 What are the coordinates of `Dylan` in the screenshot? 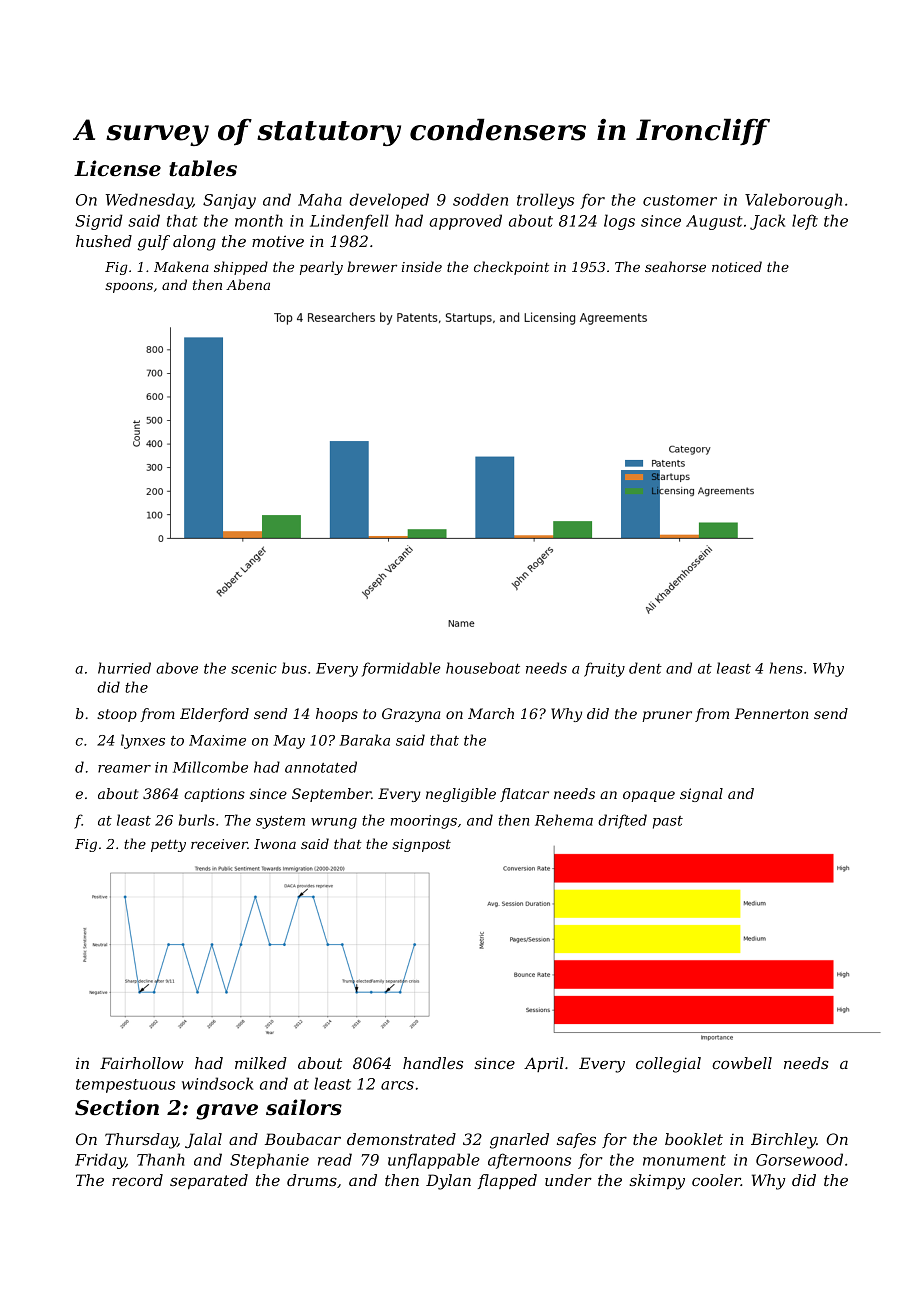 It's located at (448, 1182).
